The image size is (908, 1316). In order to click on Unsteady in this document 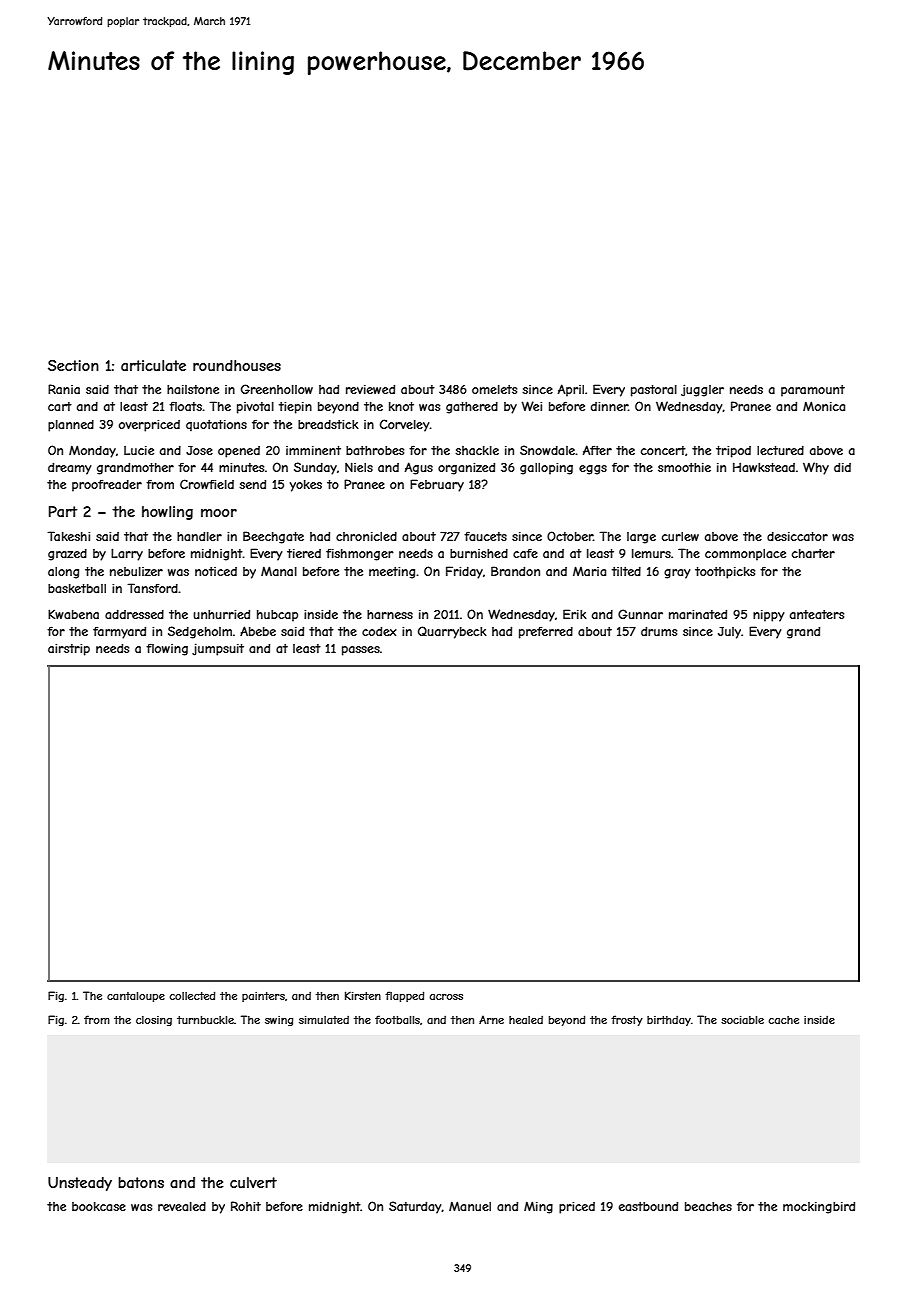, I will do `click(80, 1184)`.
